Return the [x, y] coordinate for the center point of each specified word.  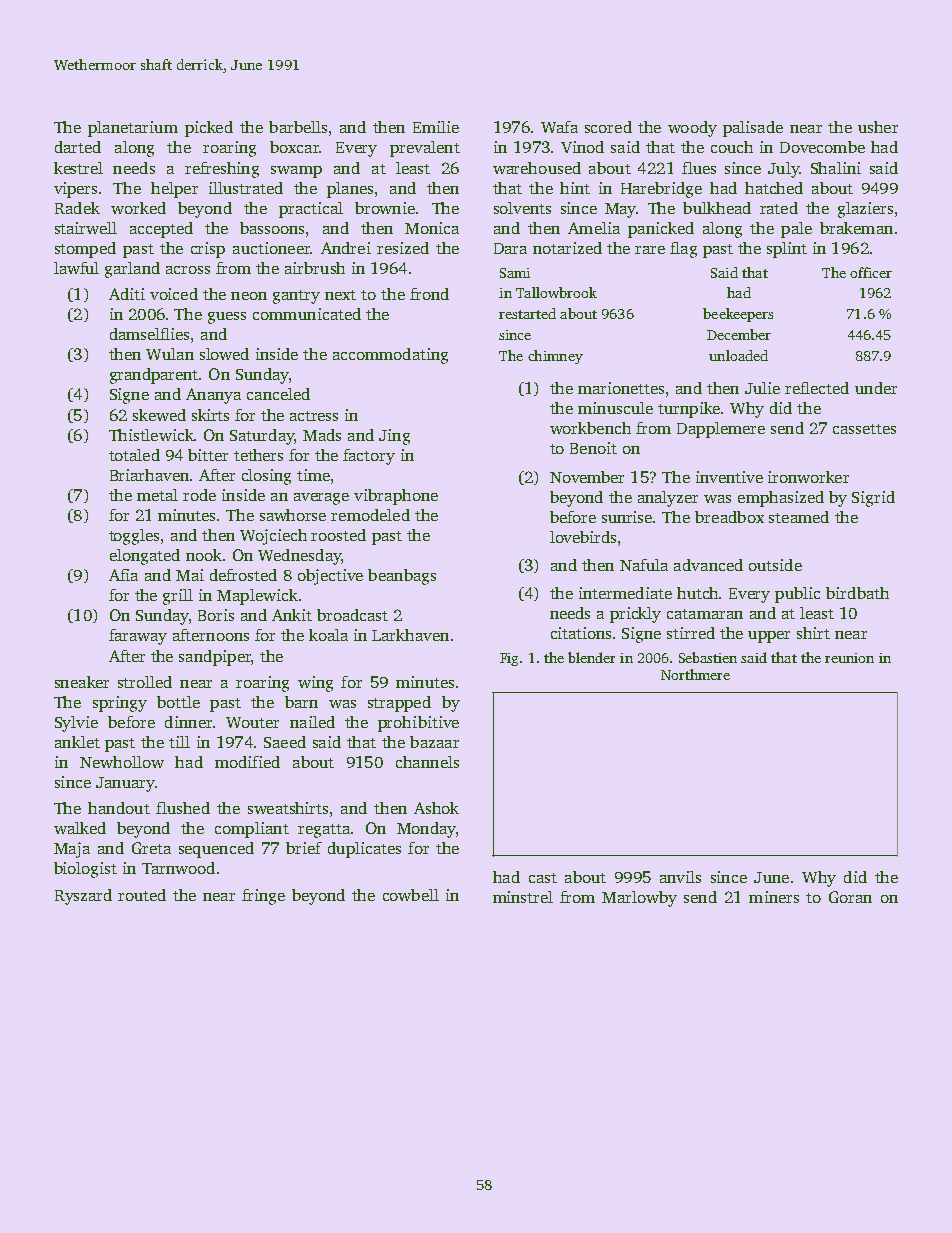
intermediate [625, 593]
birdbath [857, 593]
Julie [762, 388]
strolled [145, 682]
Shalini [836, 168]
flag [683, 250]
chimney [555, 357]
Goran [850, 897]
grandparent [154, 376]
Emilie [436, 127]
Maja [72, 850]
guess [227, 318]
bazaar [434, 742]
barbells [298, 127]
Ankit [292, 615]
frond [429, 294]
